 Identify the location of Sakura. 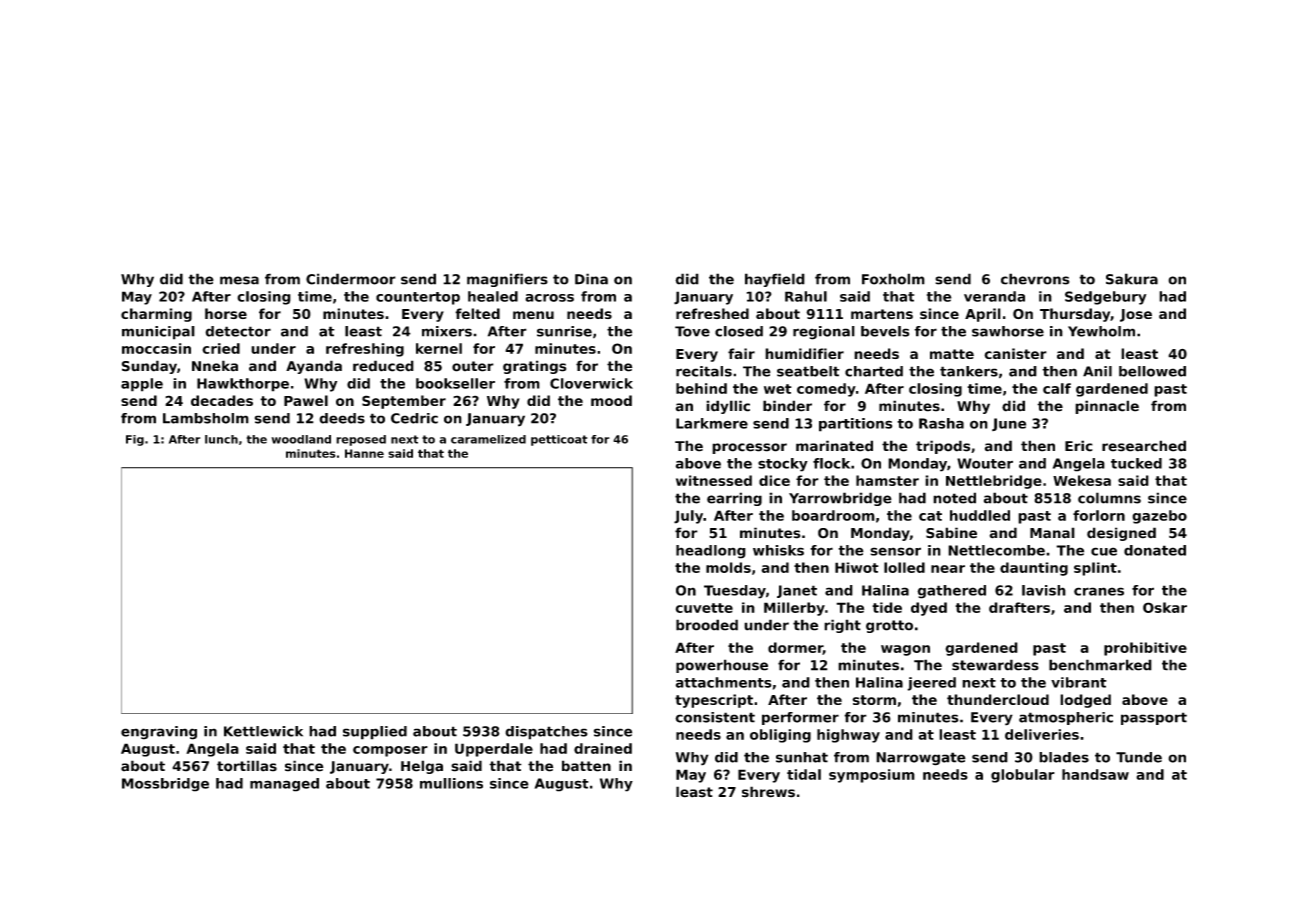
(1132, 279).
